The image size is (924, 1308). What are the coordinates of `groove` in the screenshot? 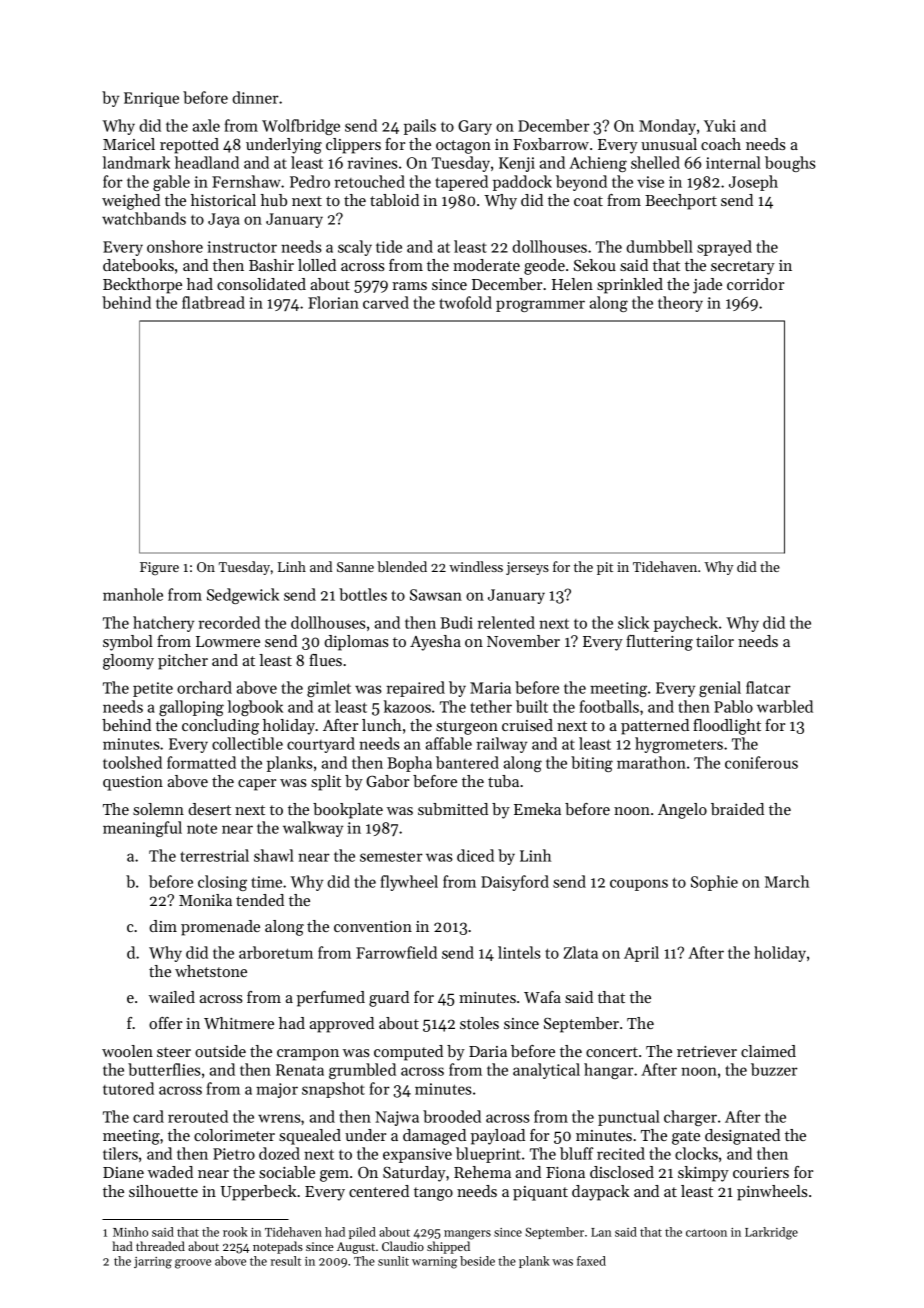 It's located at (193, 1264).
